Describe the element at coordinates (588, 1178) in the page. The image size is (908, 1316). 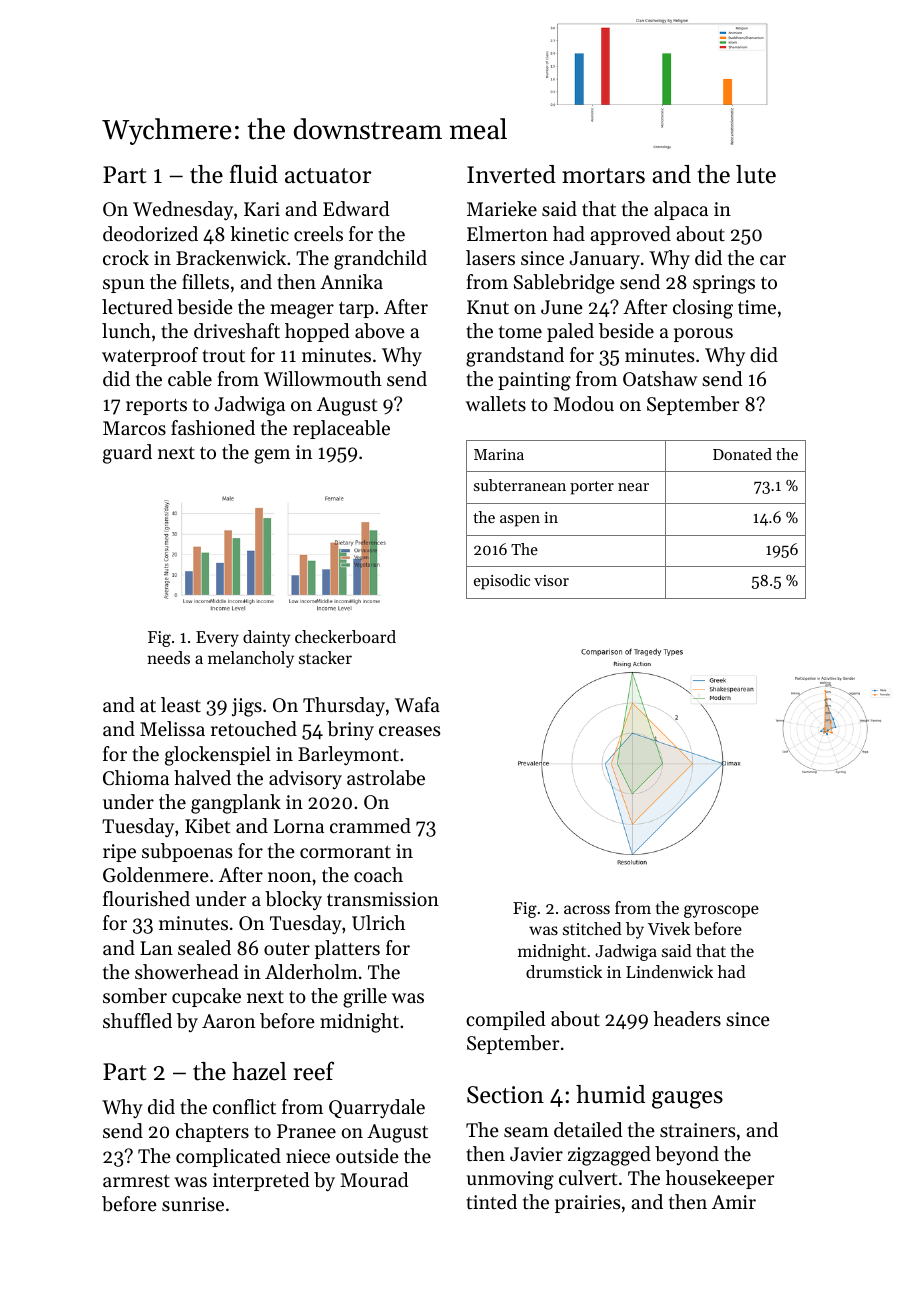
I see `culvert` at that location.
